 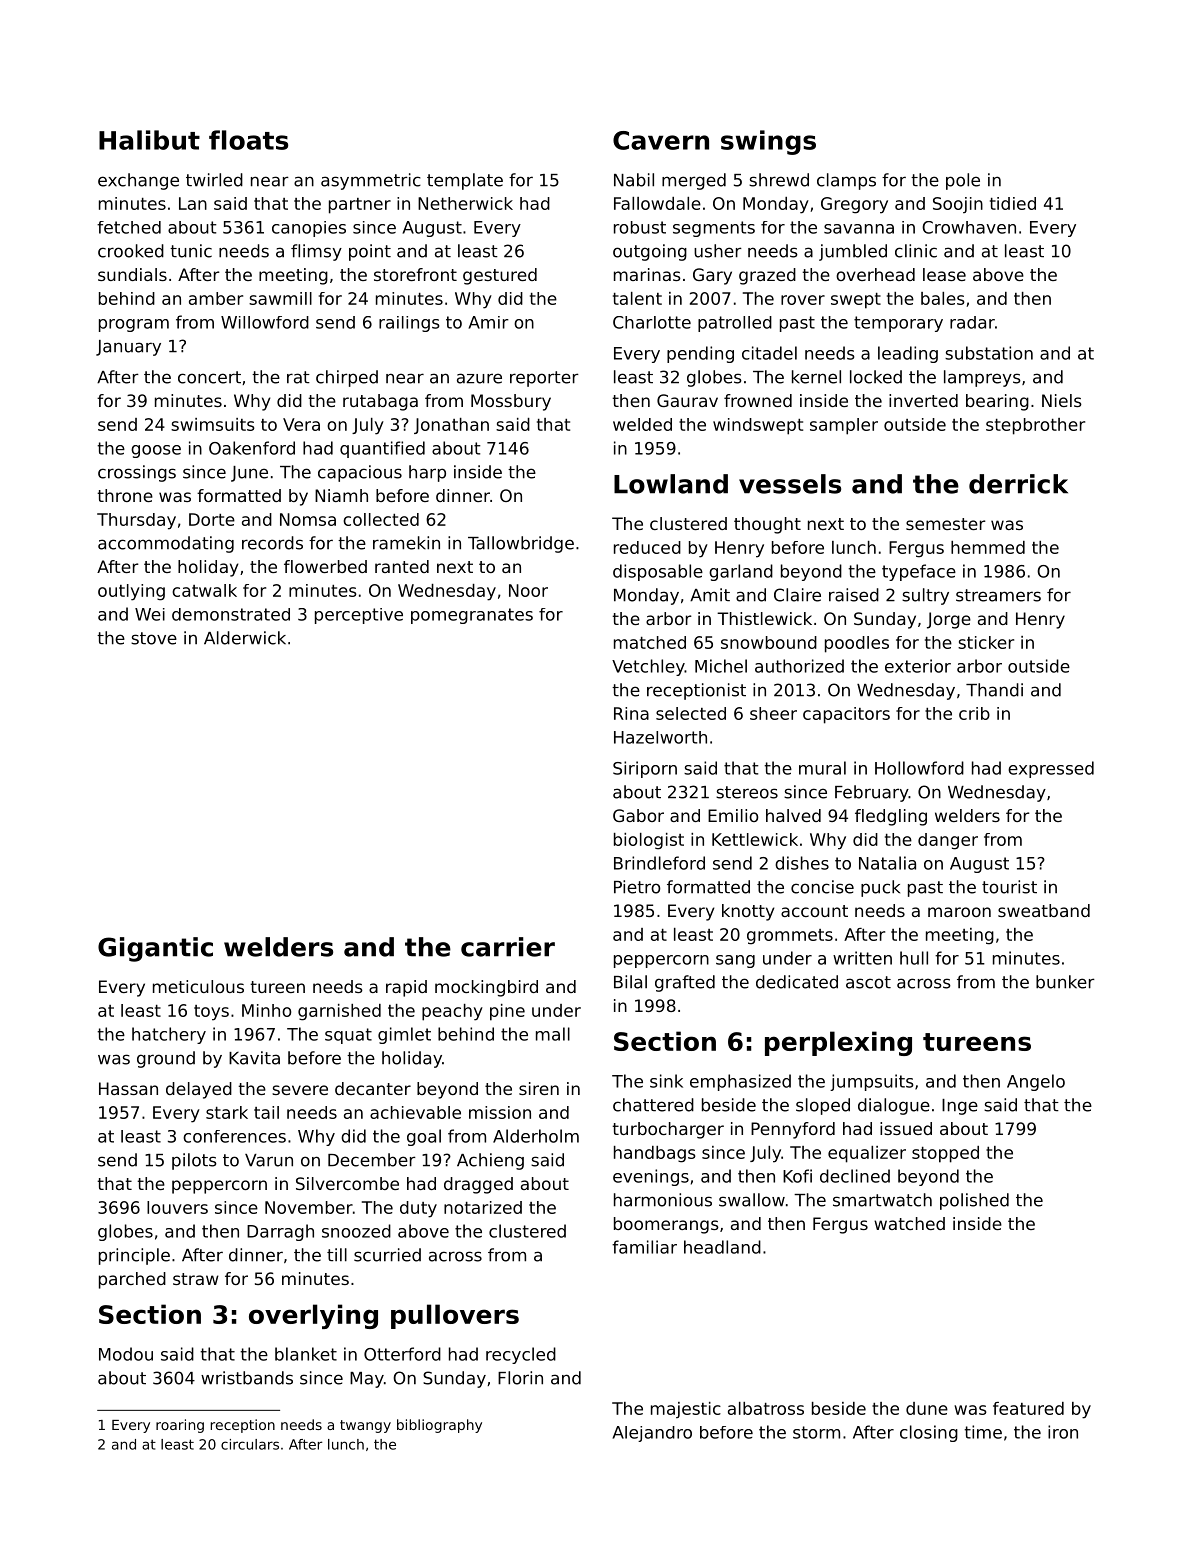 I want to click on crossings, so click(x=137, y=473).
